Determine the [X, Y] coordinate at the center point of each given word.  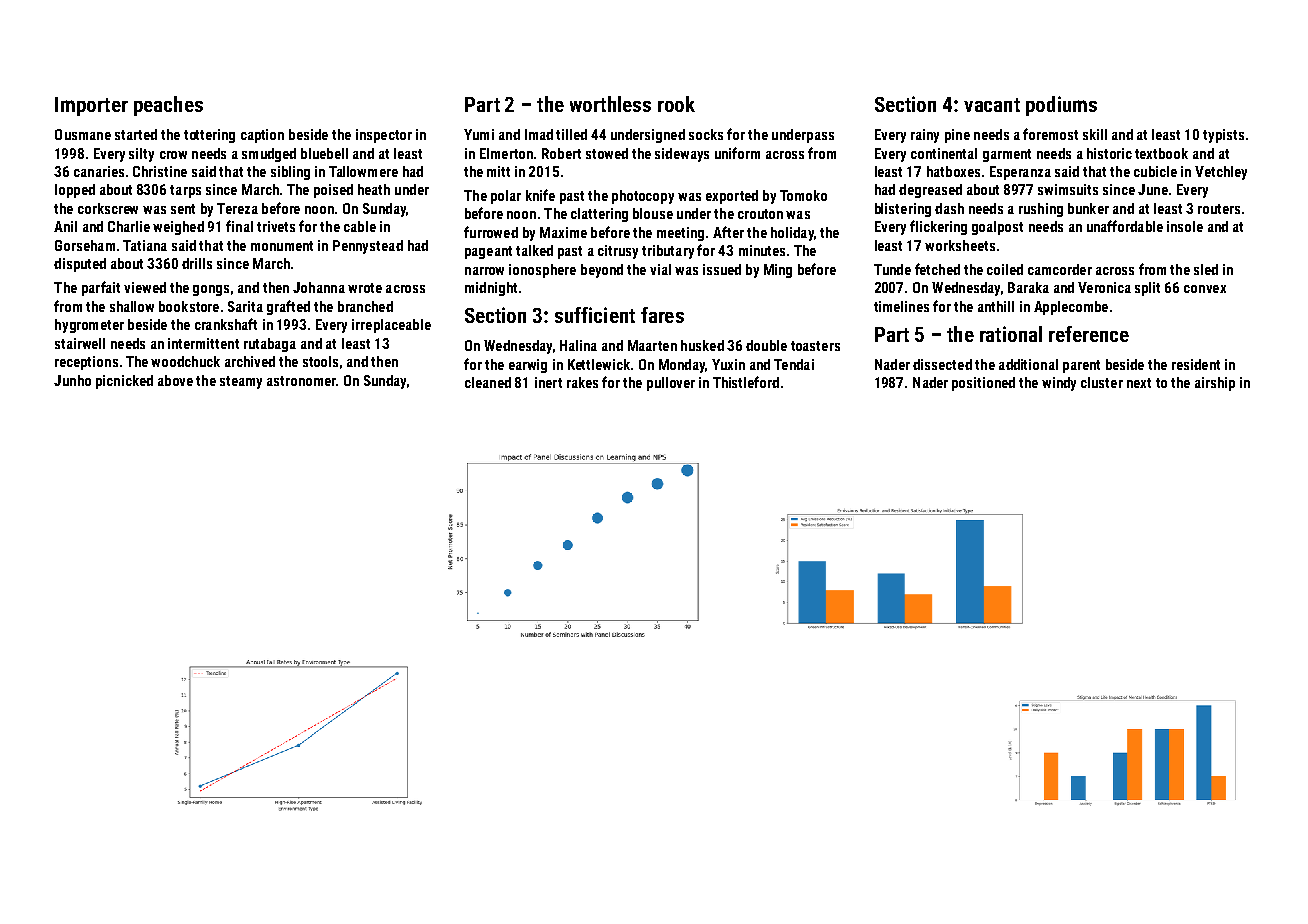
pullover [671, 384]
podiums [1061, 106]
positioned [983, 384]
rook [676, 104]
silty [141, 155]
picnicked [124, 382]
